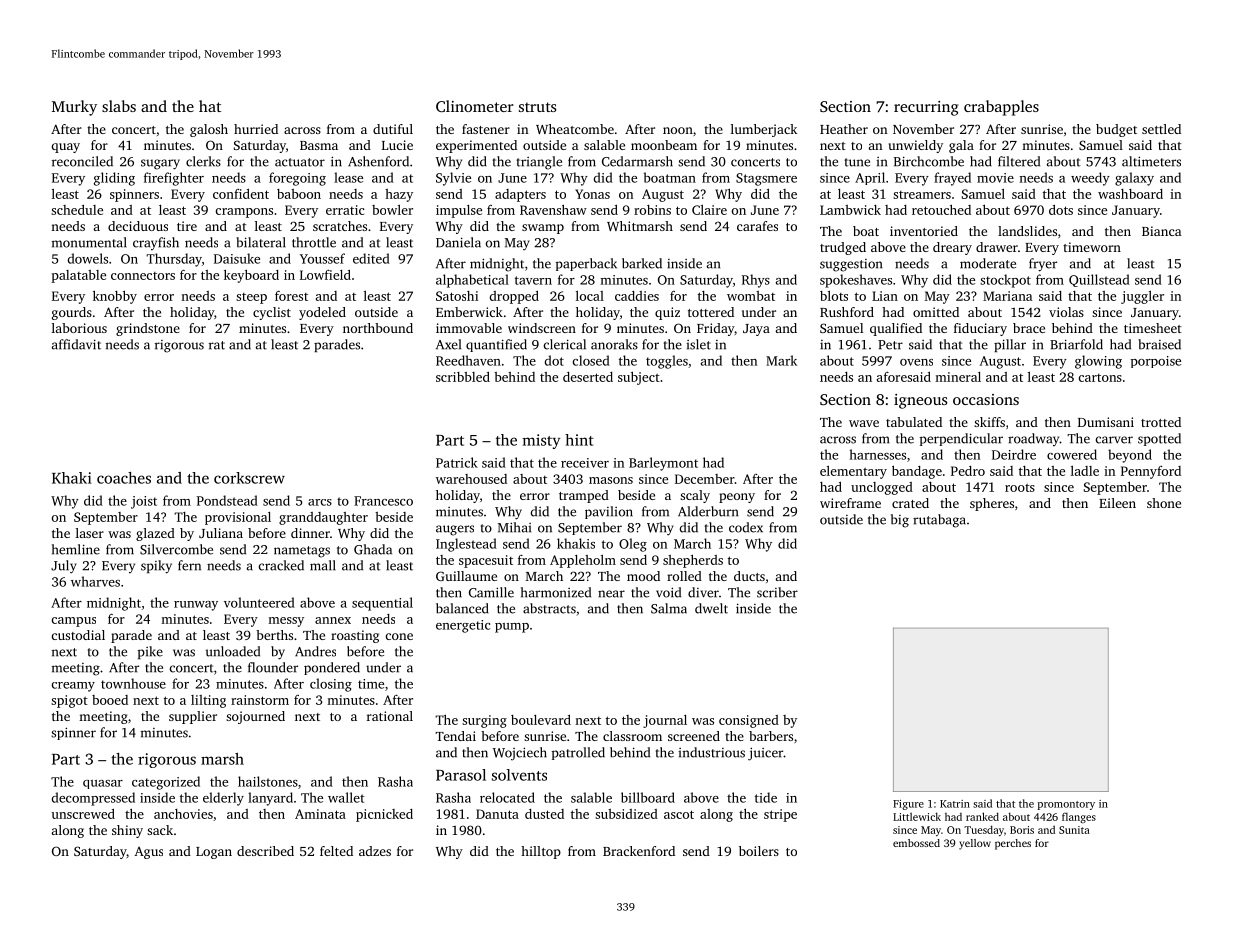  Describe the element at coordinates (1066, 805) in the document. I see `promontory` at that location.
